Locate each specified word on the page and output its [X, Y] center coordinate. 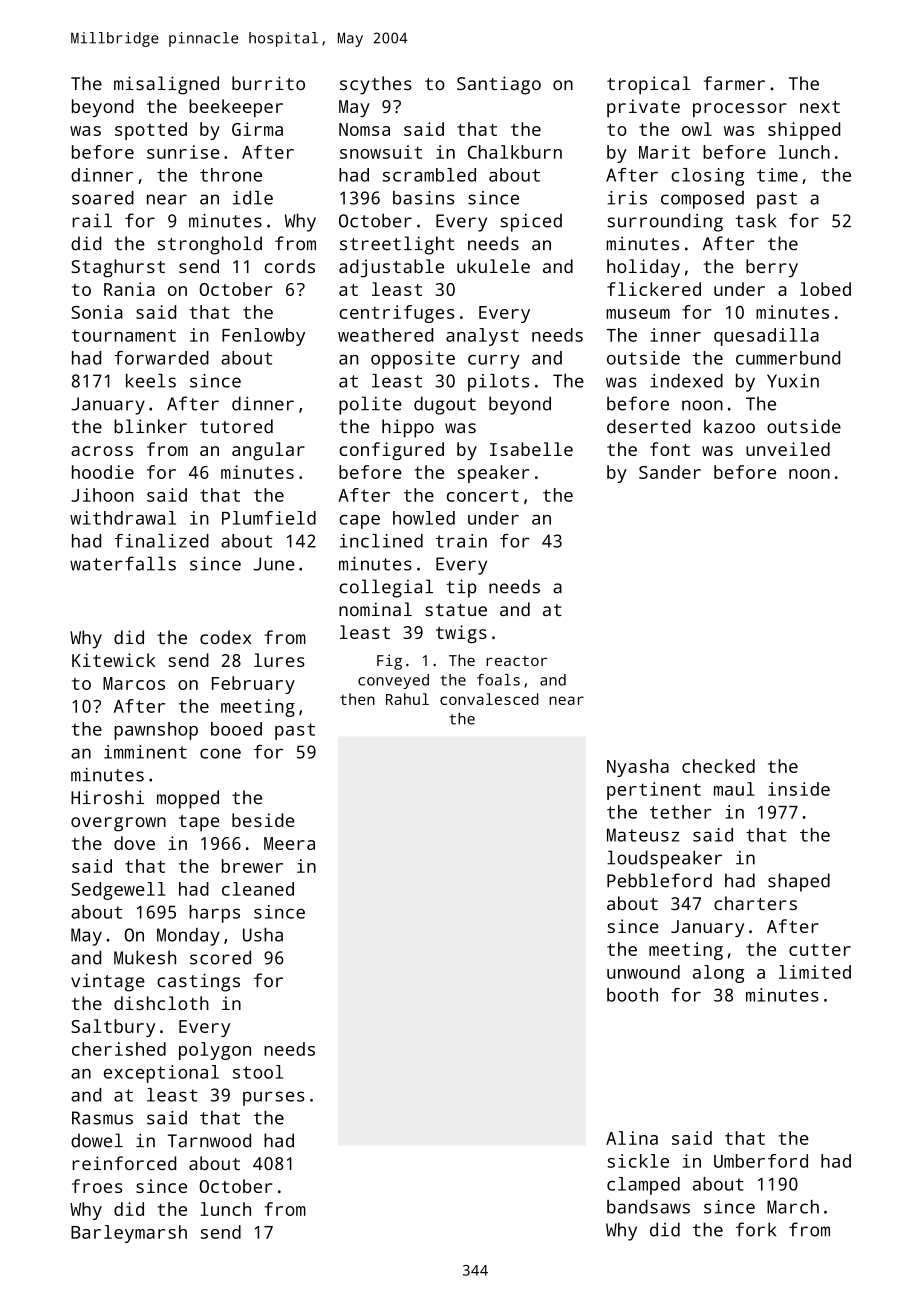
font [670, 449]
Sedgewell [118, 891]
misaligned [166, 85]
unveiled [788, 449]
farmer [734, 83]
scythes [376, 85]
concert [483, 495]
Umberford [761, 1161]
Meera [289, 843]
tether [681, 812]
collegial [386, 588]
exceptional [161, 1074]
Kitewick [113, 660]
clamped [643, 1186]
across [102, 451]
